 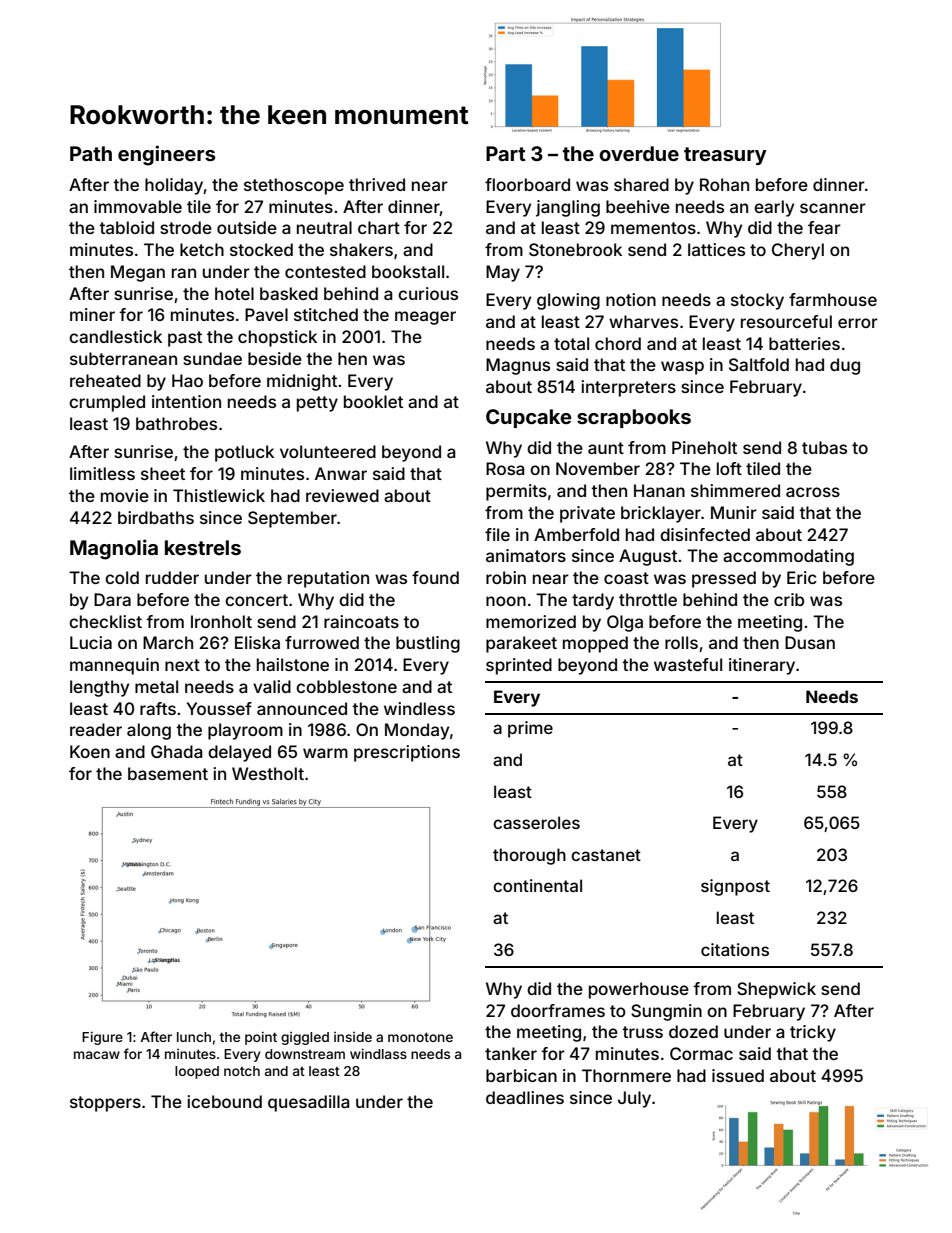 I want to click on windless, so click(x=419, y=708).
